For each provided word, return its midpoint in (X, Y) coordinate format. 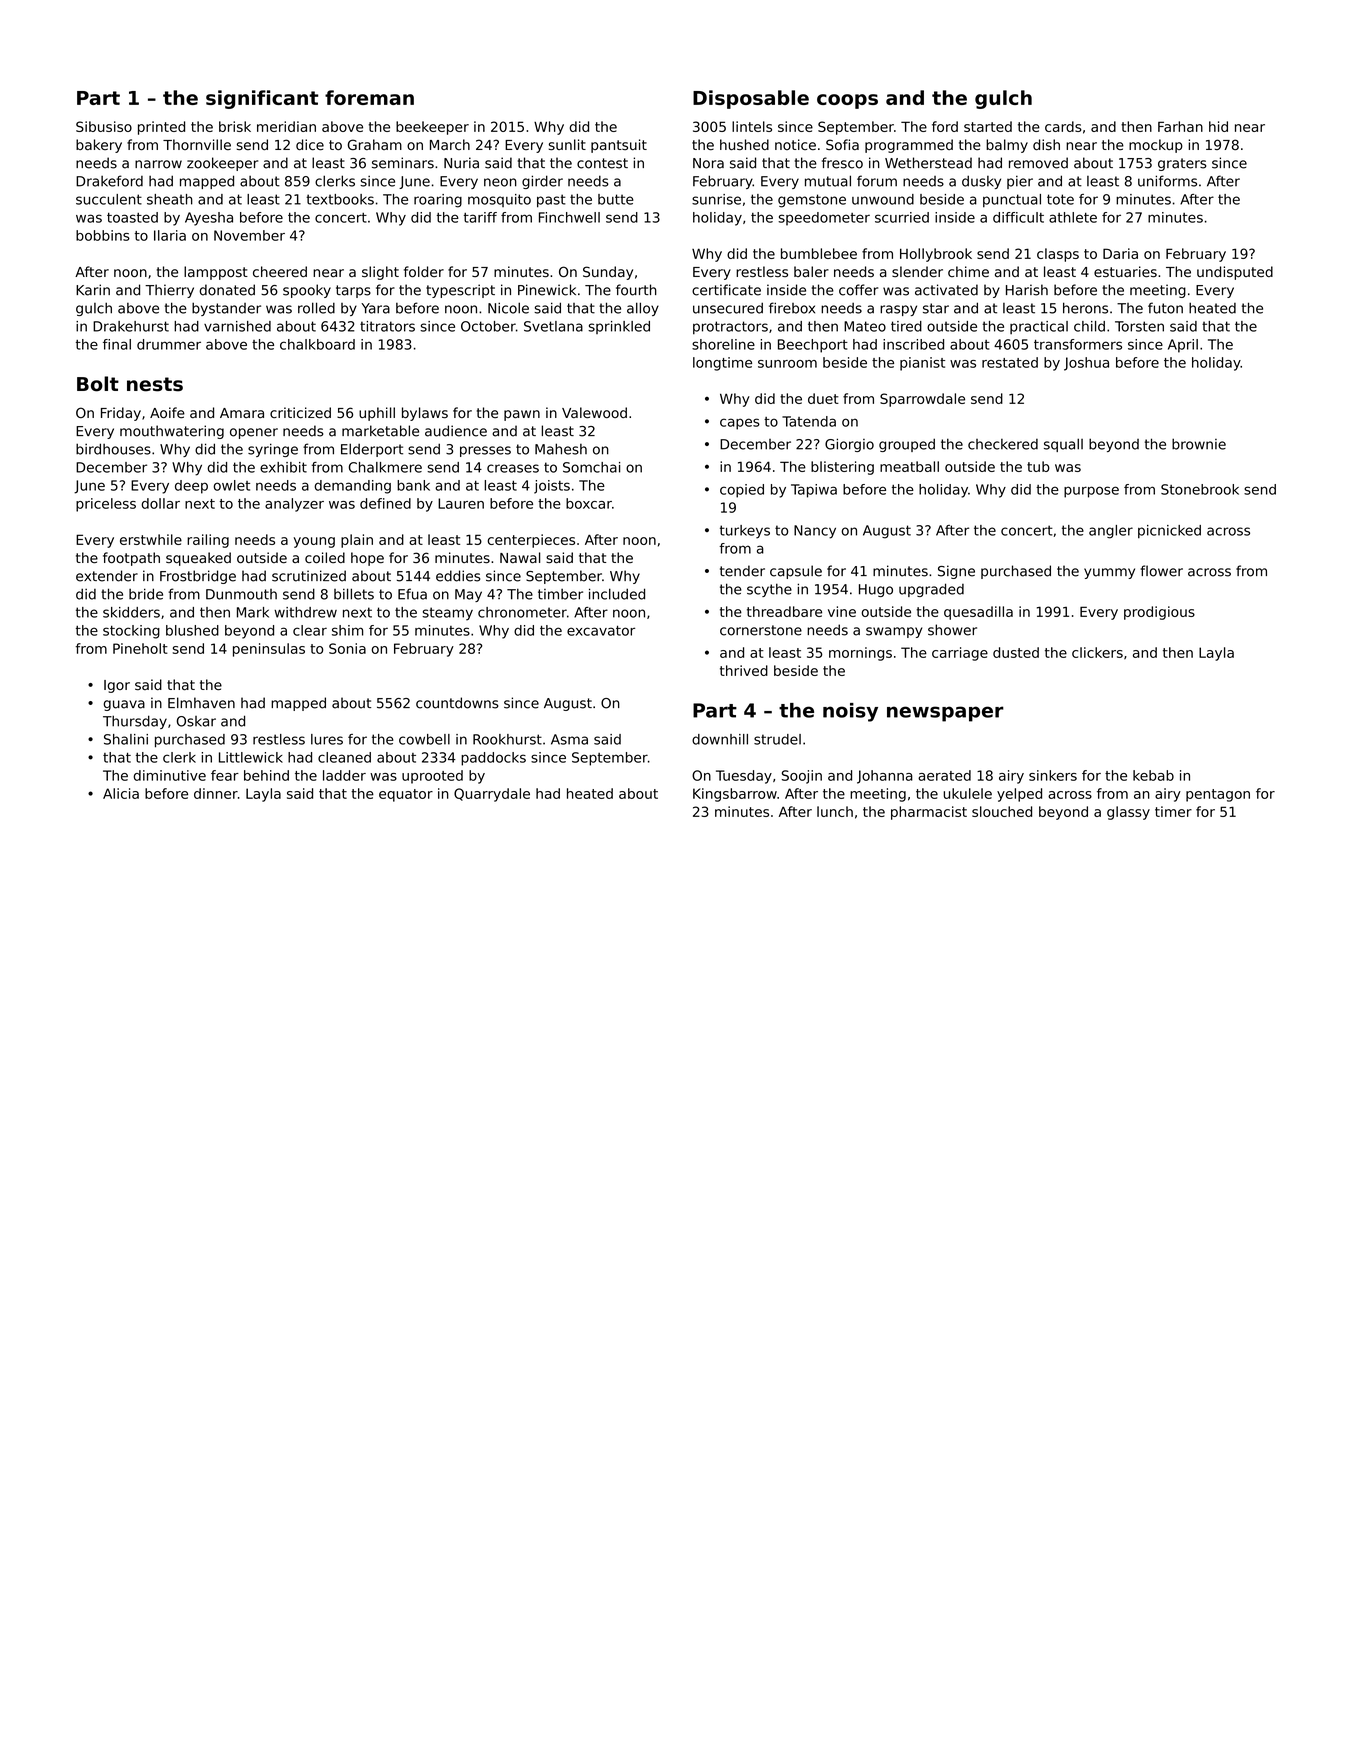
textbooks (340, 199)
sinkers (1053, 775)
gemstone (812, 201)
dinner (216, 793)
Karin (93, 290)
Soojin (802, 777)
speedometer (824, 219)
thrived (744, 670)
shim (347, 630)
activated (946, 290)
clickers (1097, 652)
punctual (1012, 200)
